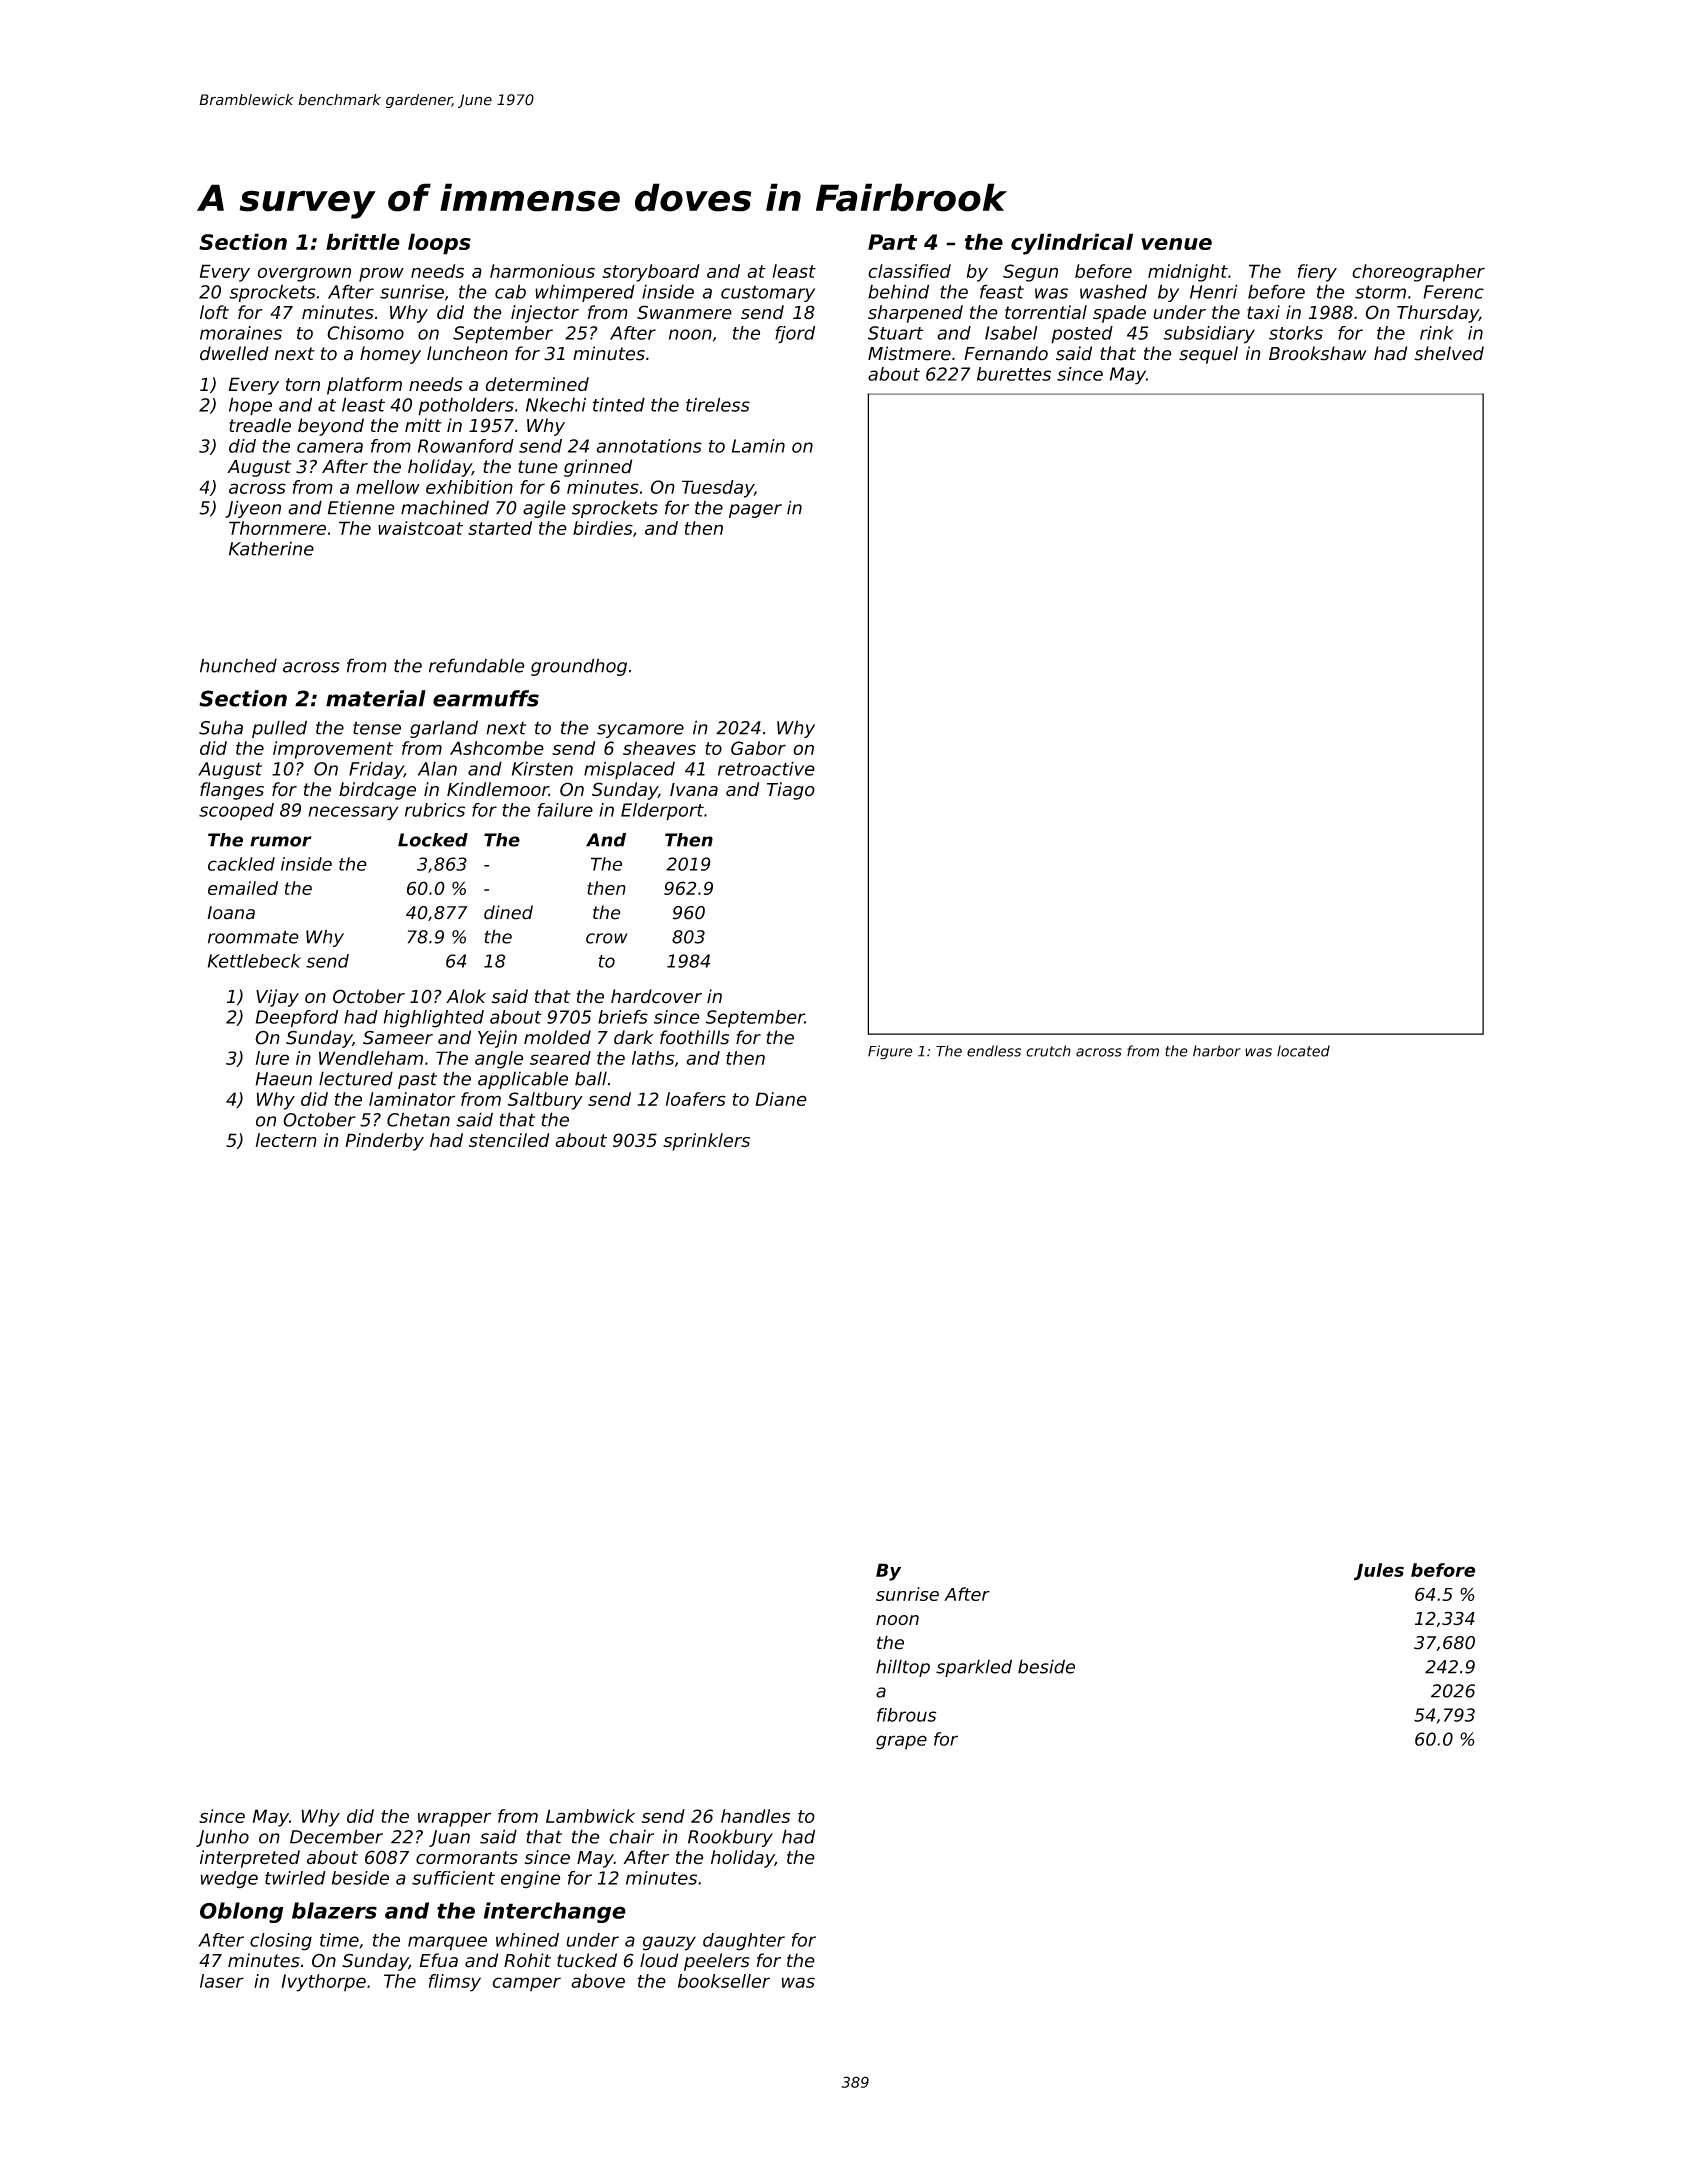  What do you see at coordinates (1014, 374) in the page?
I see `burettes` at bounding box center [1014, 374].
